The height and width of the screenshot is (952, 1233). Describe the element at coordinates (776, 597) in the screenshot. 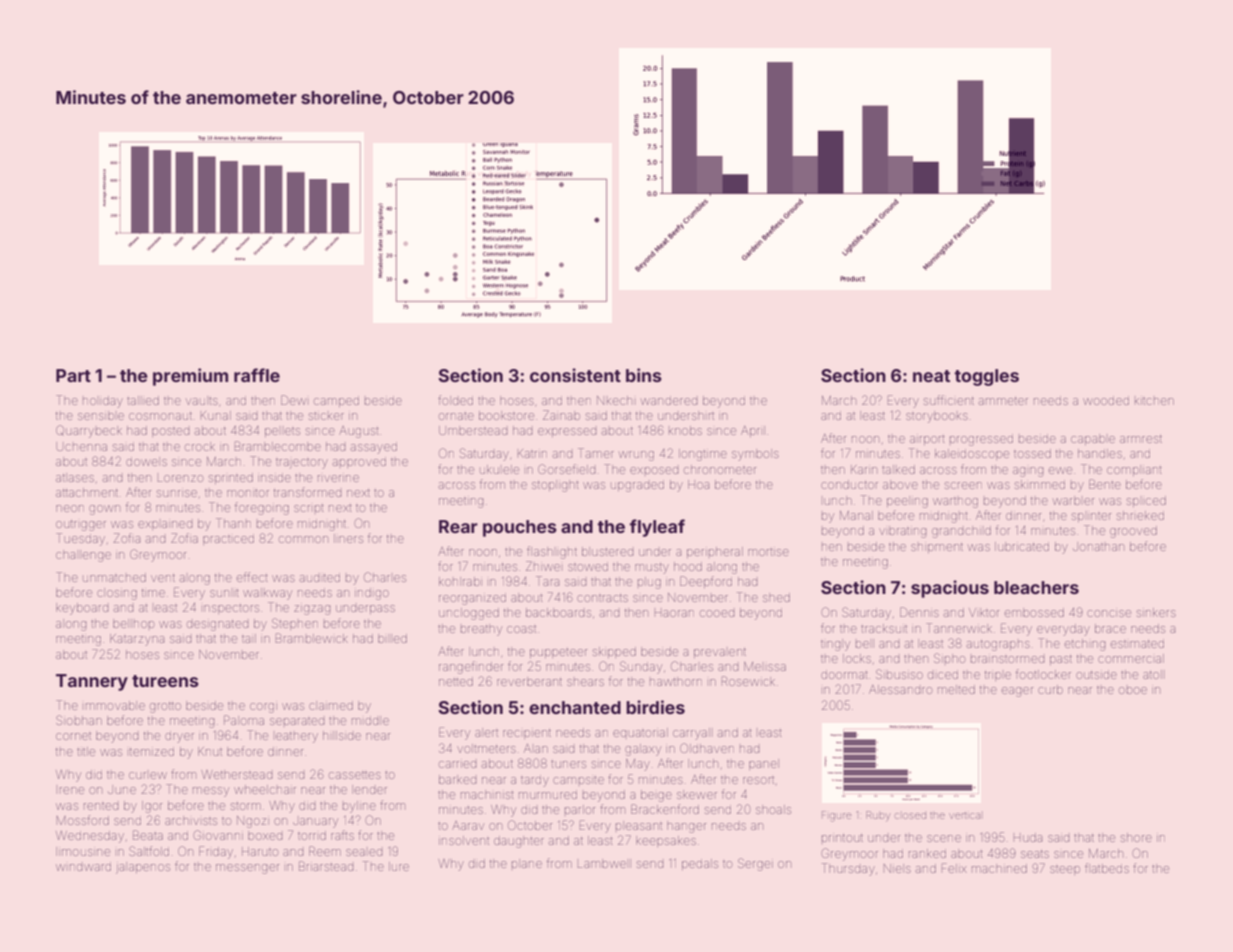

I see `shed` at that location.
